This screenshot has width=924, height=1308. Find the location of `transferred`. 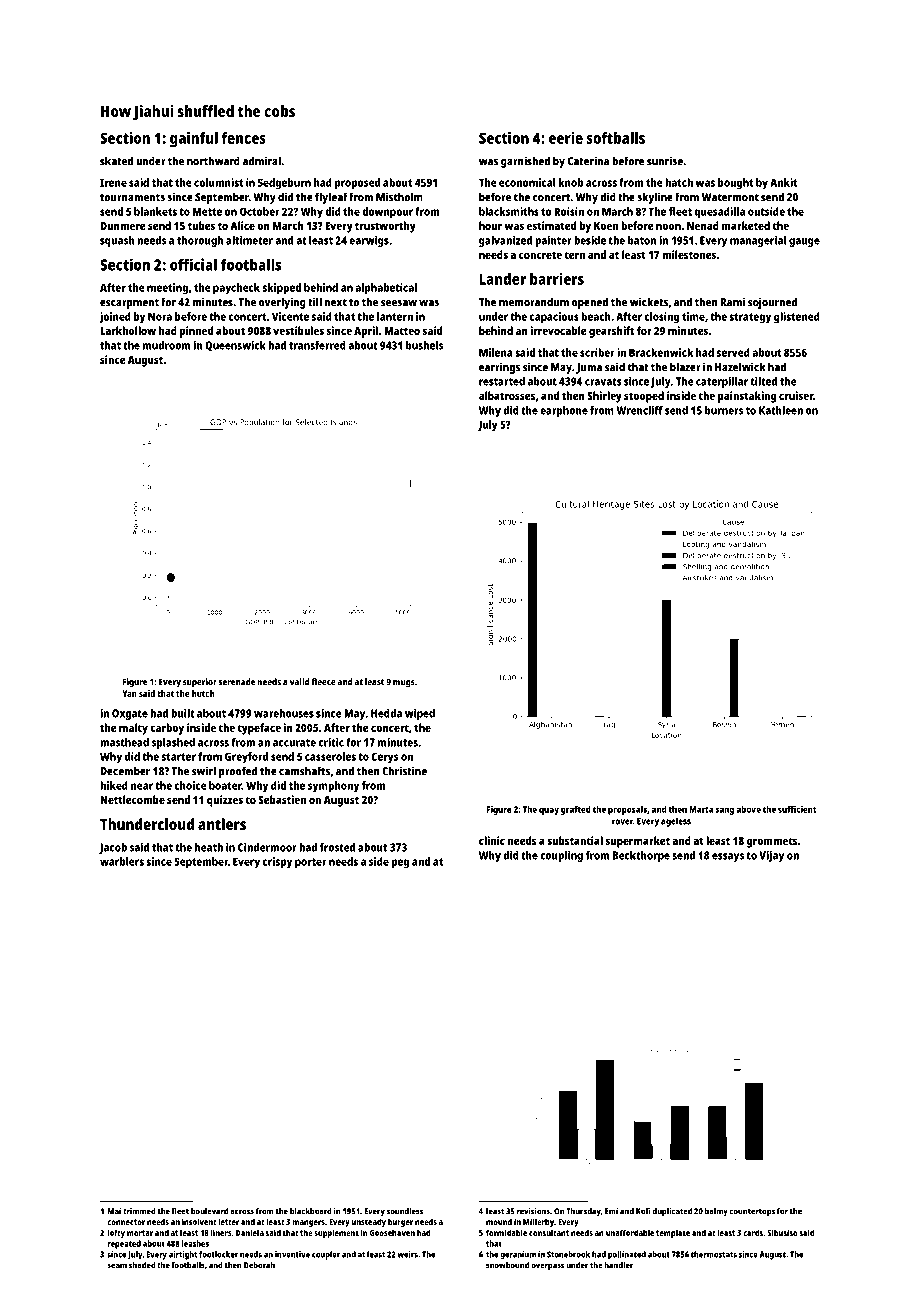

transferred is located at coordinates (317, 345).
